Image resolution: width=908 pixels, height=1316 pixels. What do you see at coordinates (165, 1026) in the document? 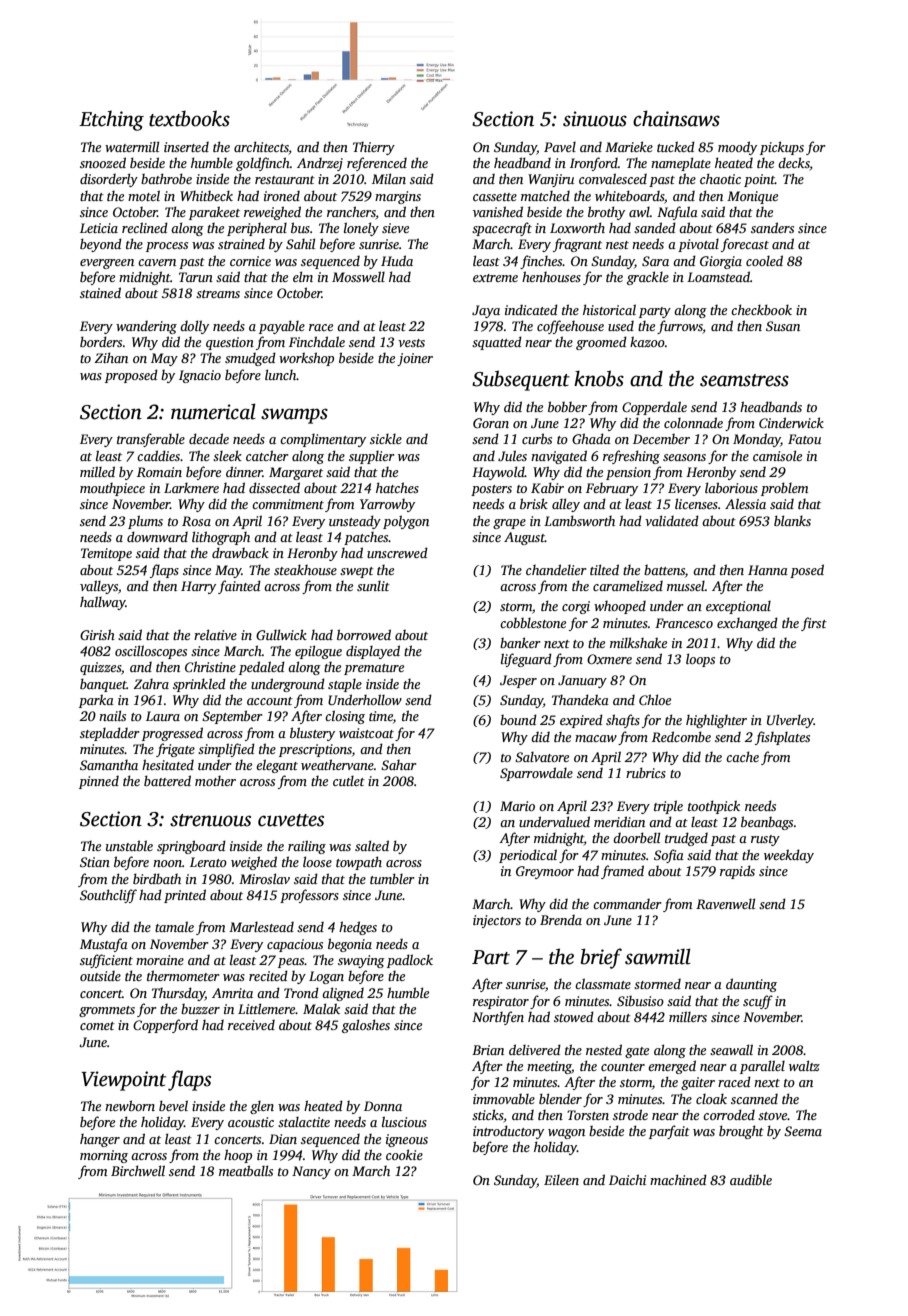
I see `Copperford` at bounding box center [165, 1026].
